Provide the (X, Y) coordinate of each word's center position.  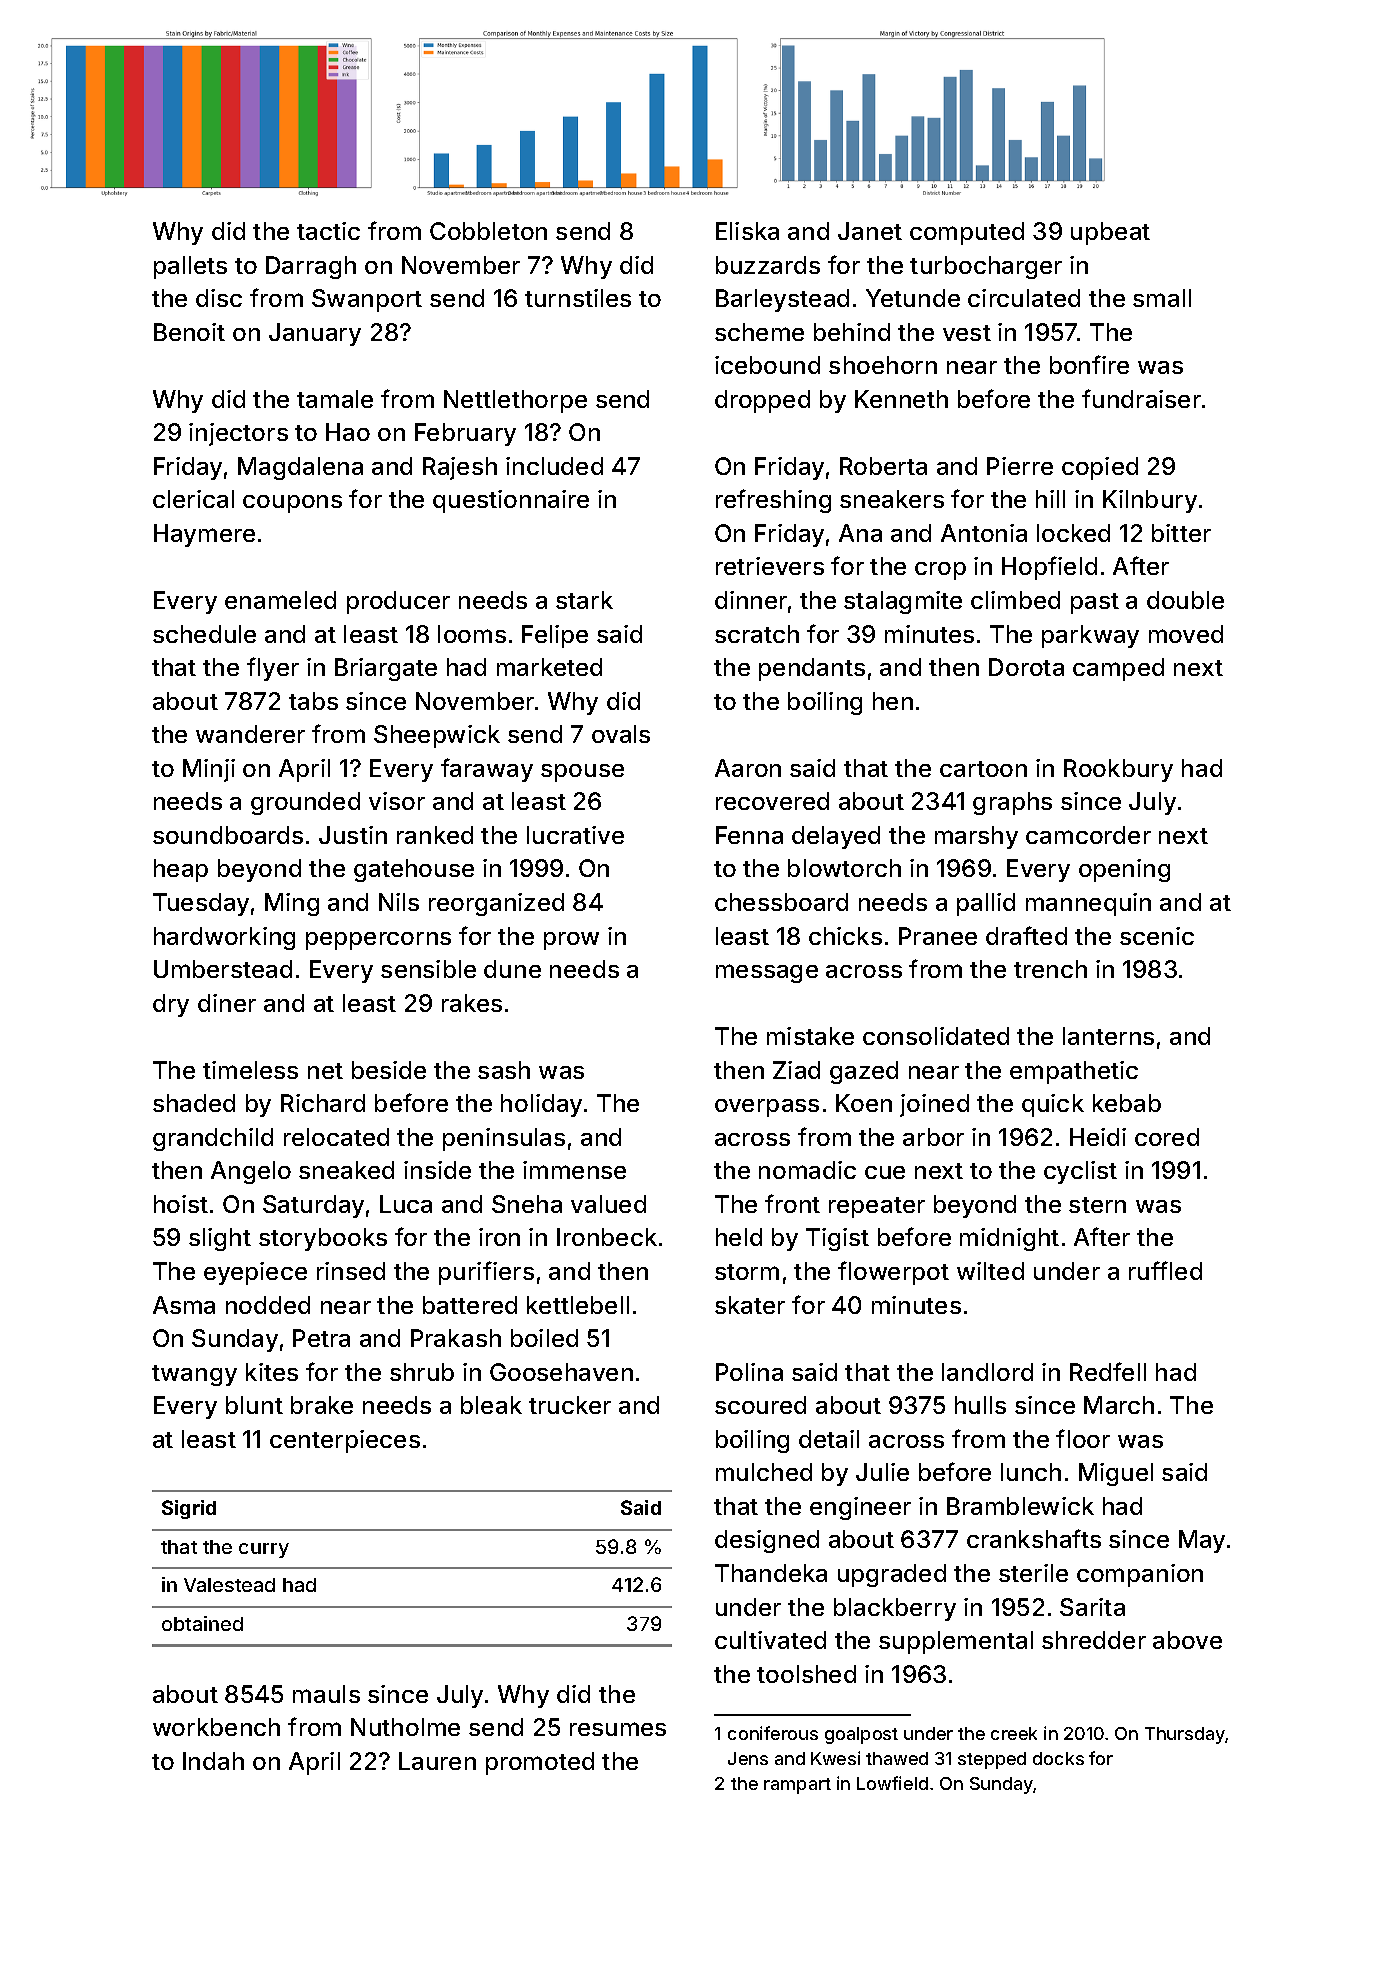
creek (1014, 1733)
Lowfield (892, 1783)
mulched (764, 1472)
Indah (213, 1761)
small (1162, 298)
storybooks (323, 1239)
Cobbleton (488, 231)
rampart (797, 1786)
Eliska (747, 231)
